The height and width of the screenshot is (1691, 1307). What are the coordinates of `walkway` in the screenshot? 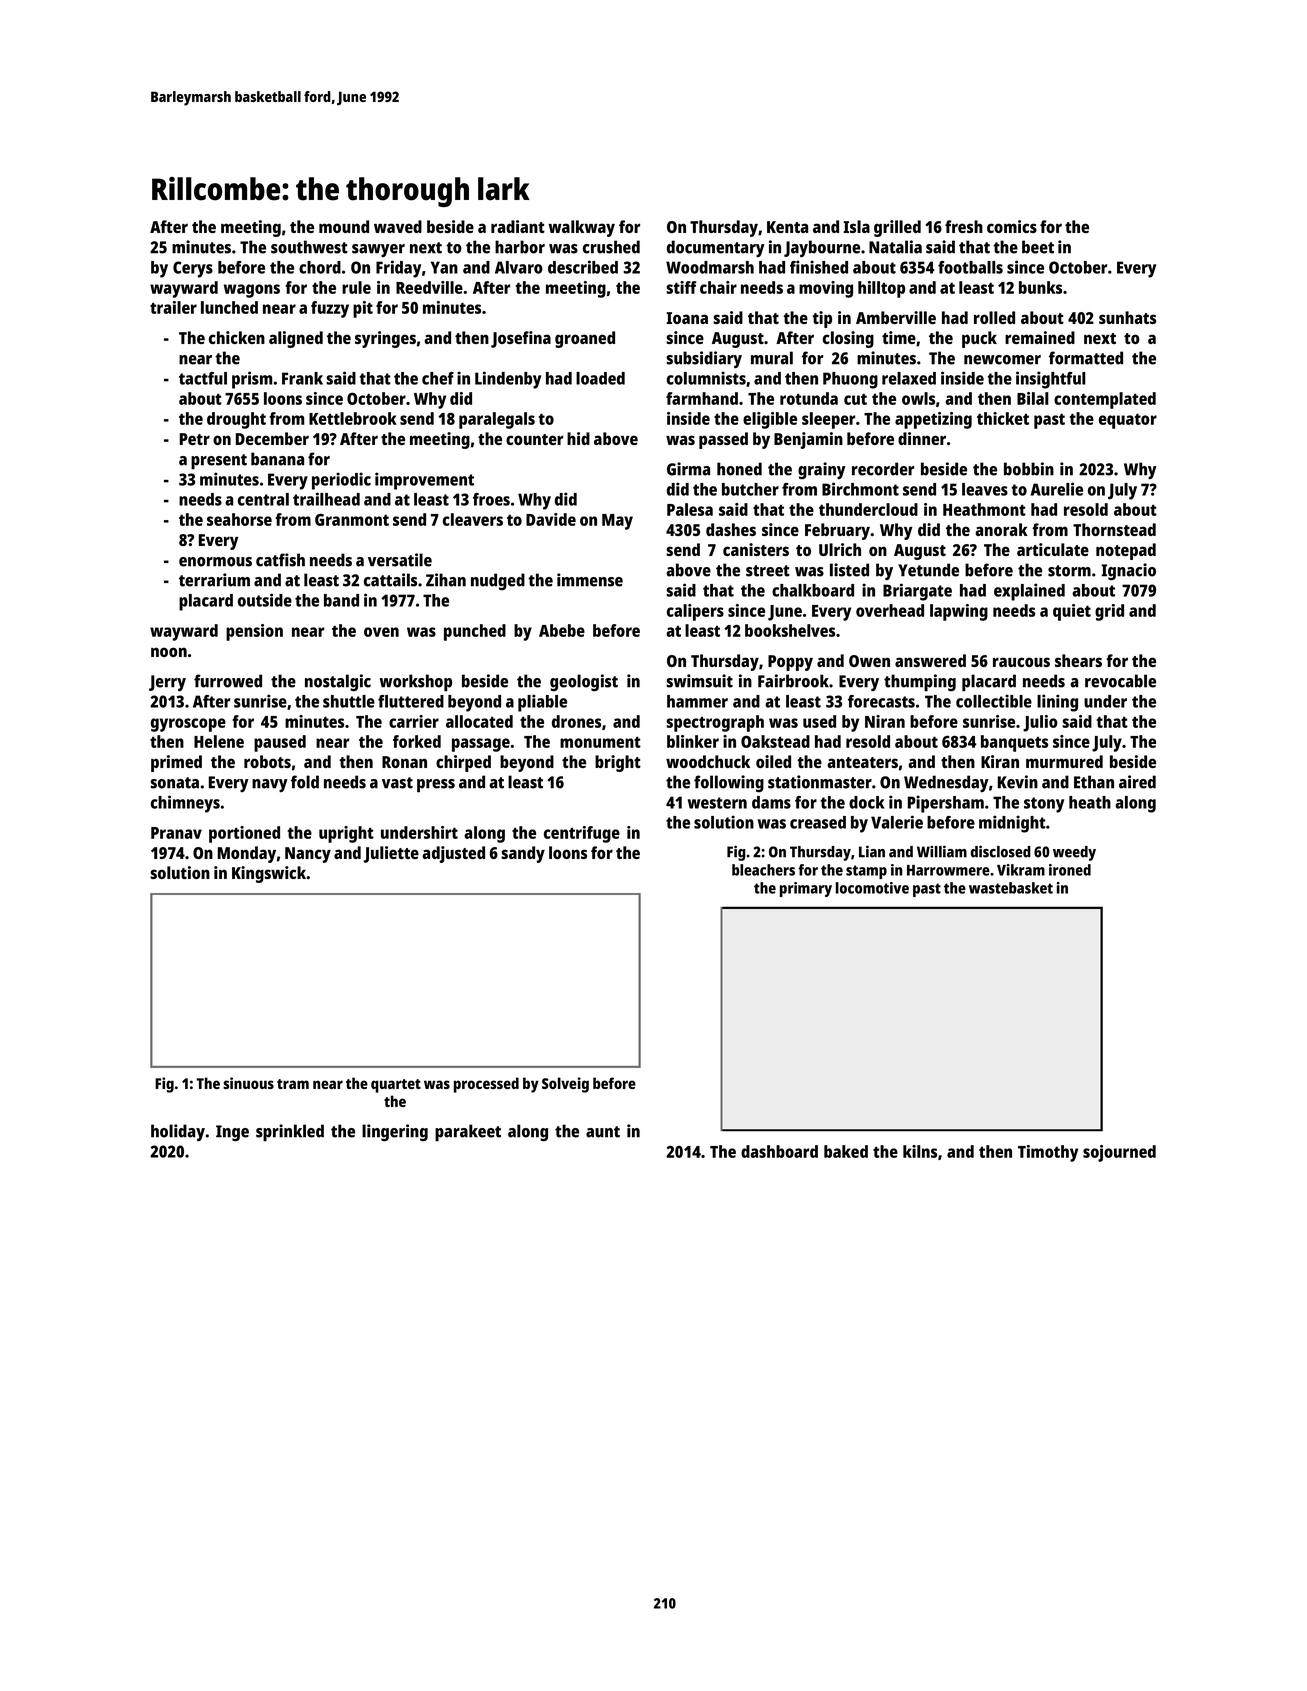 It's located at (581, 228).
